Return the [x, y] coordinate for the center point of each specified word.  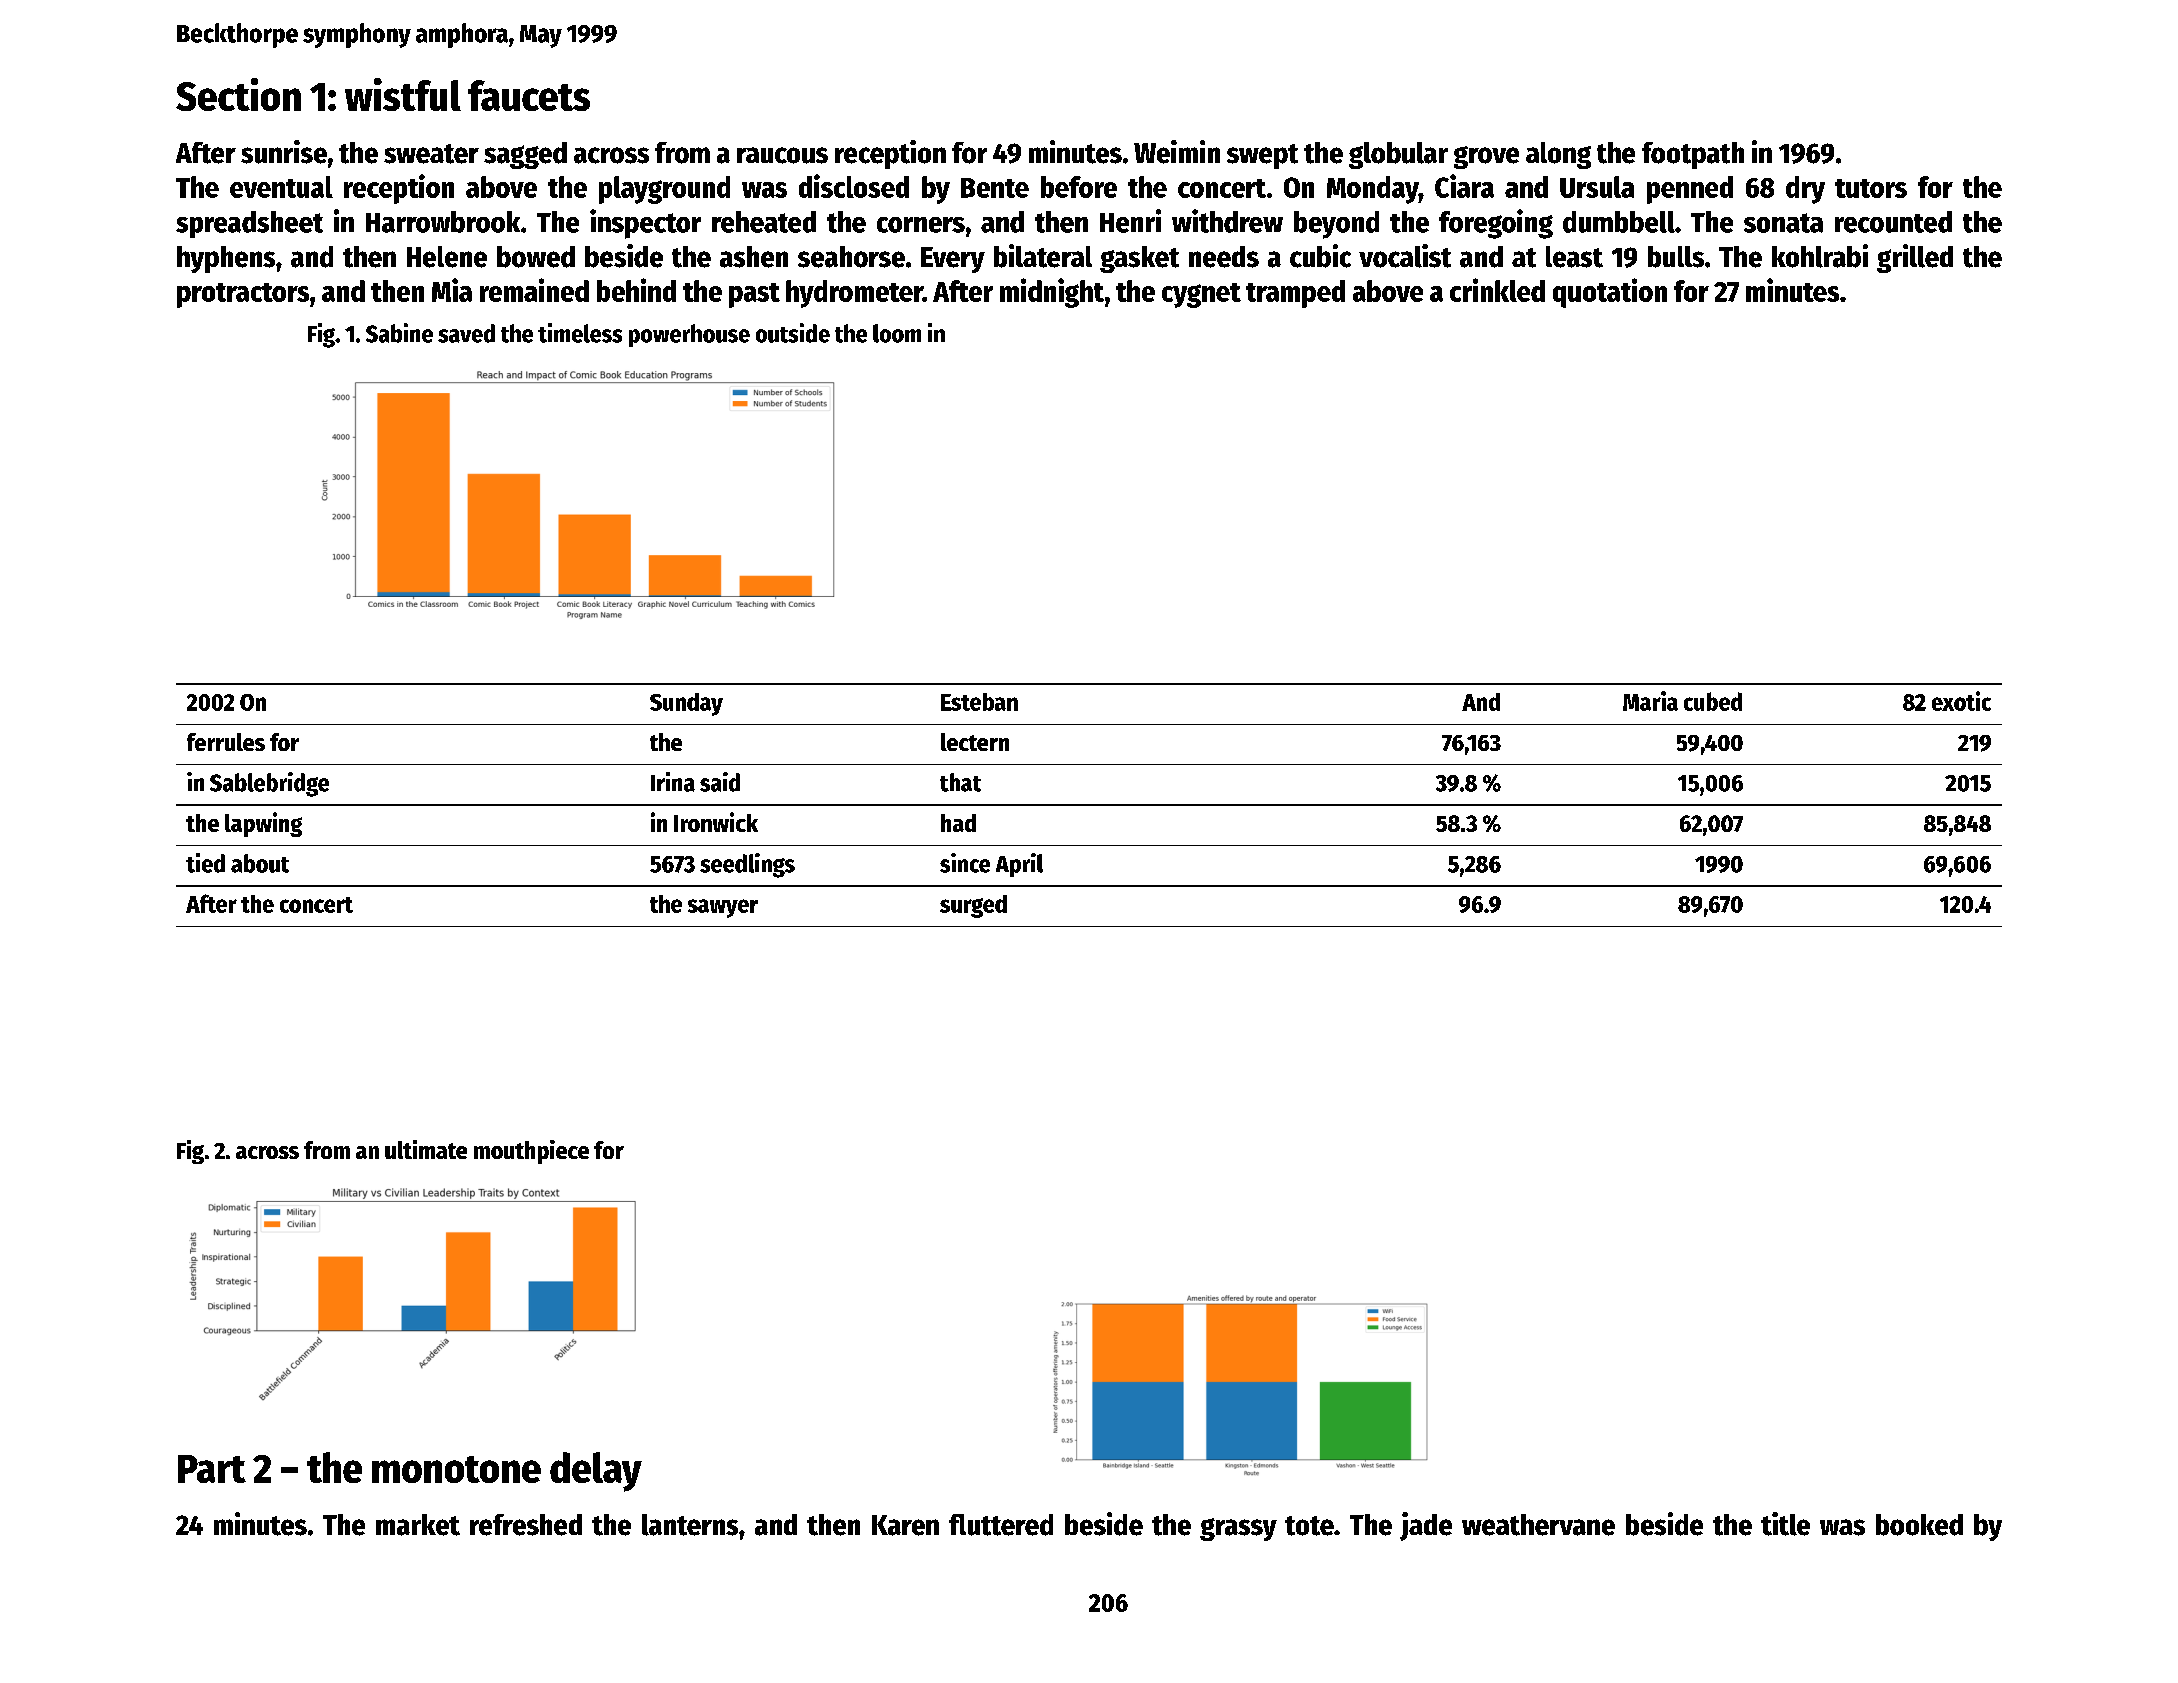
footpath [1693, 155]
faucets [529, 95]
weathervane [1538, 1525]
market [418, 1525]
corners [921, 225]
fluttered [1001, 1525]
